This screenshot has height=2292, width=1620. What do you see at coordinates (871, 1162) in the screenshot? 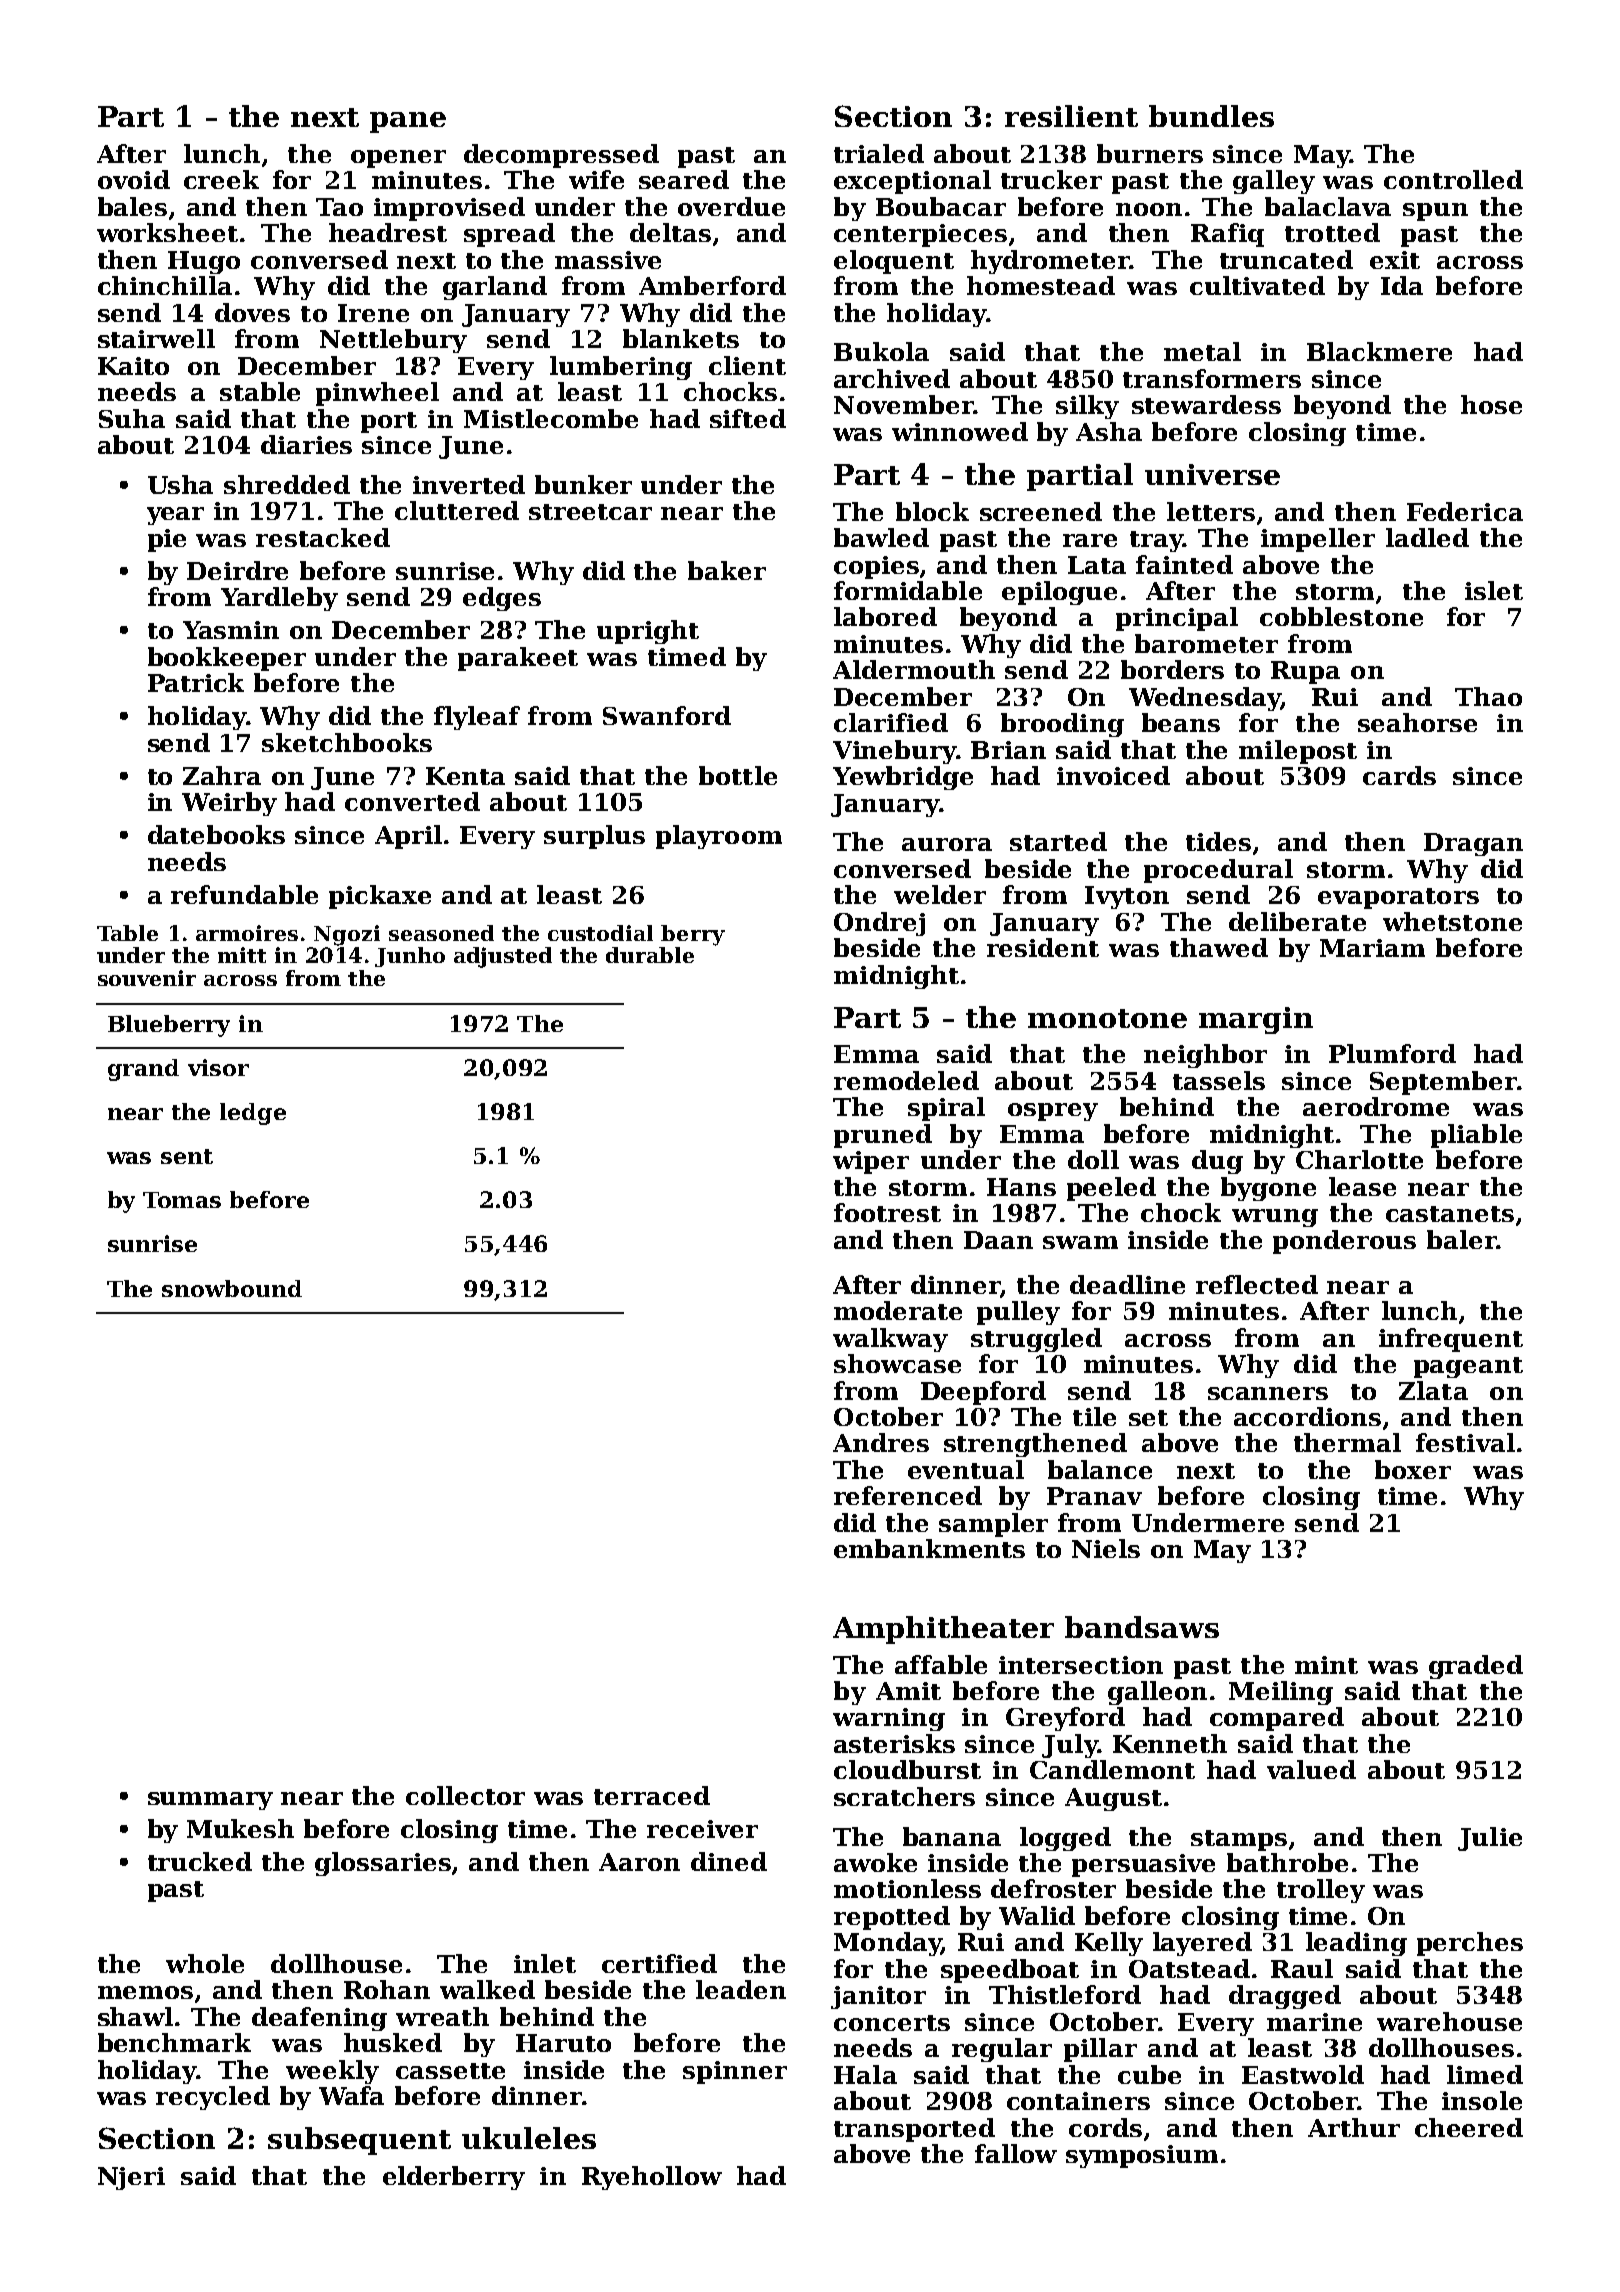
I see `wiper` at bounding box center [871, 1162].
